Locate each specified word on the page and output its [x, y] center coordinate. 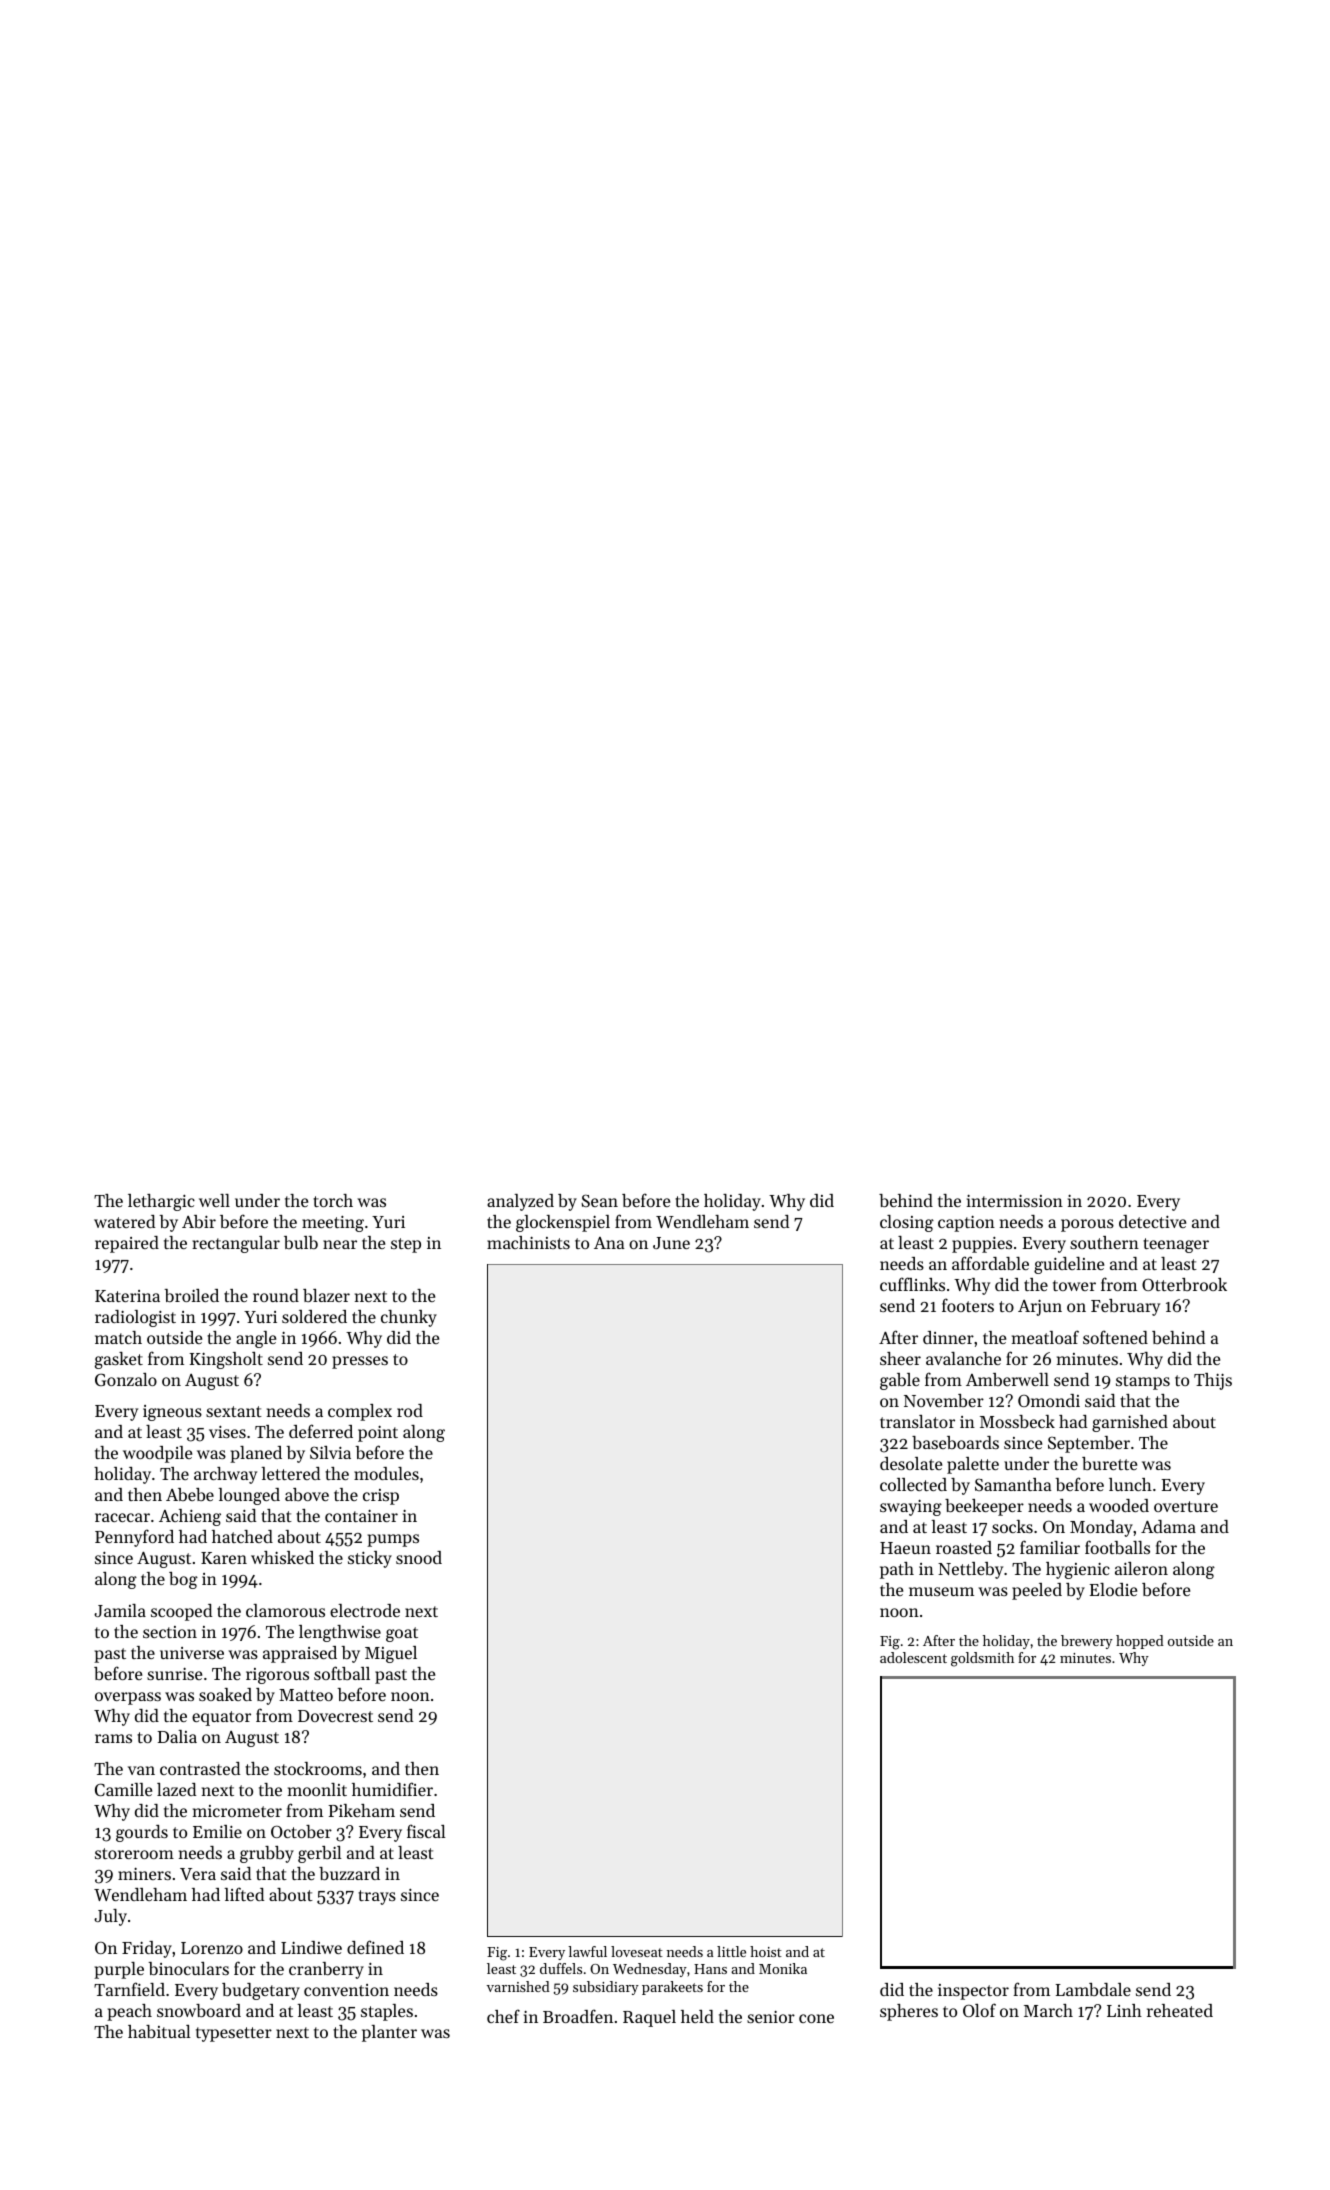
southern [1104, 1242]
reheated [1180, 2010]
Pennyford [134, 1538]
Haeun [905, 1548]
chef [503, 2016]
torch [333, 1200]
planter [389, 2033]
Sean [599, 1200]
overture [1186, 1506]
